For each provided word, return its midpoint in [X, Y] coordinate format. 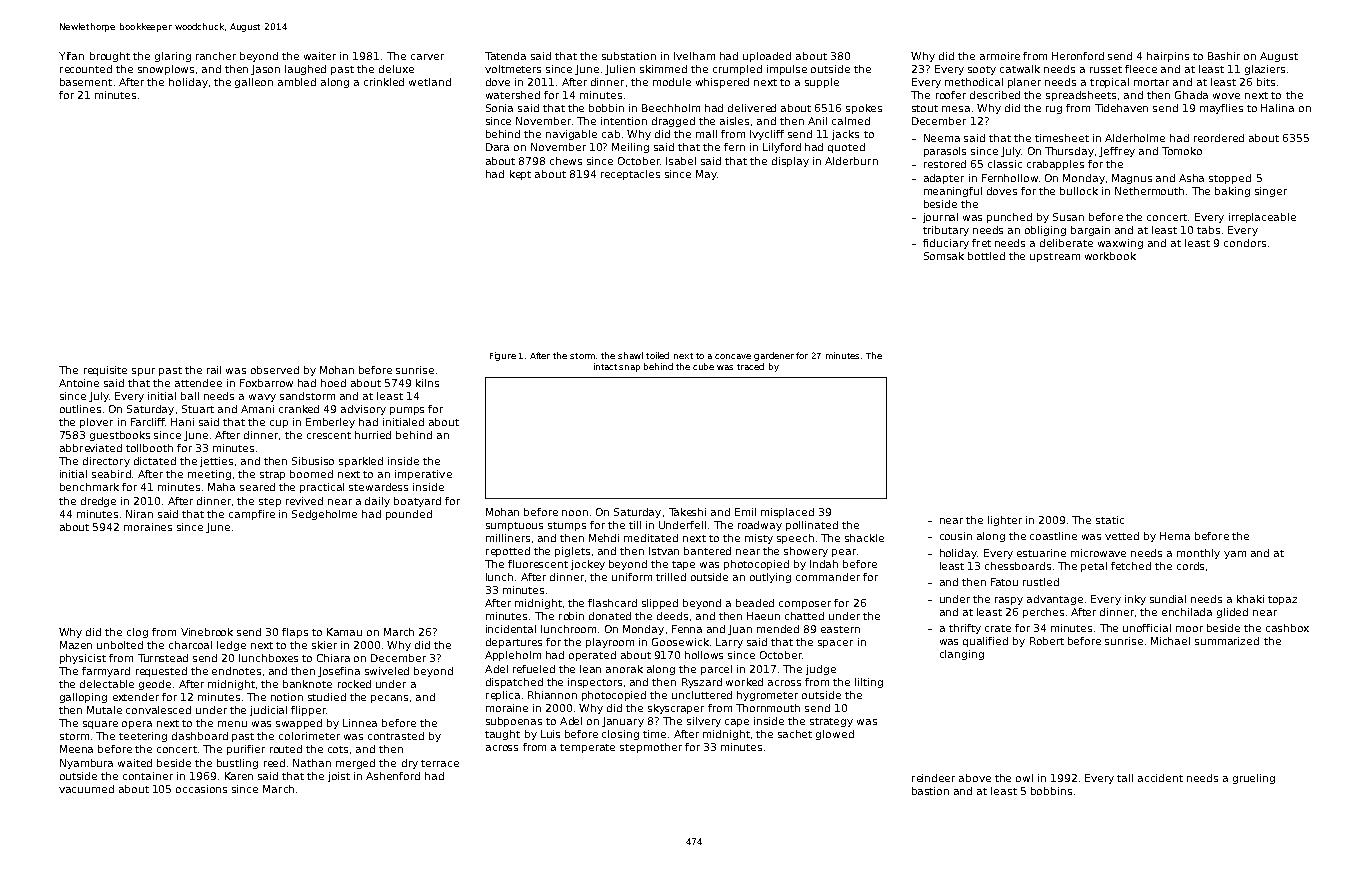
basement [86, 82]
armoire [1000, 56]
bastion [930, 791]
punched [1009, 218]
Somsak [944, 256]
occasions [201, 789]
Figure [503, 356]
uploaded [767, 57]
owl [1024, 778]
